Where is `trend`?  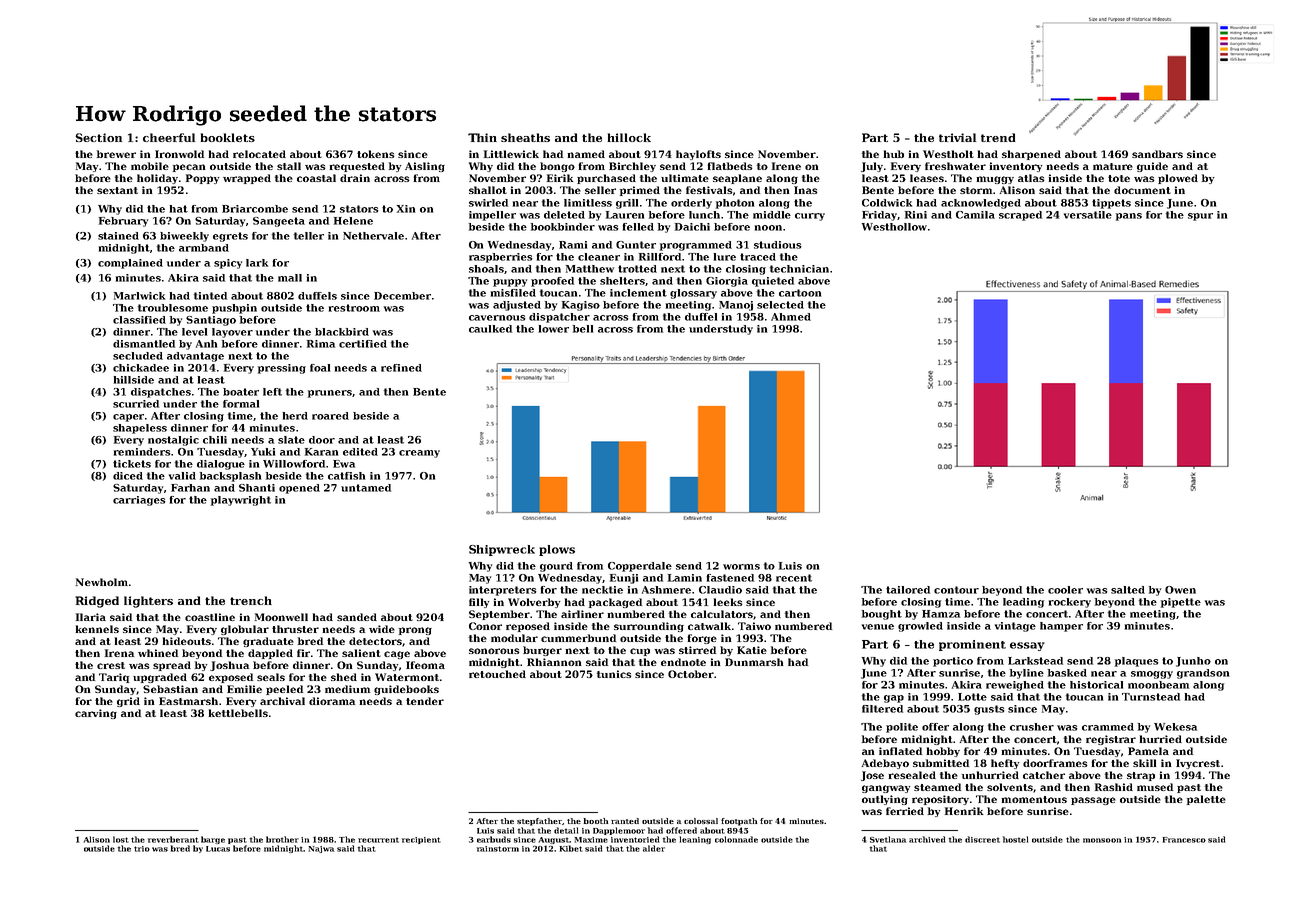 trend is located at coordinates (998, 137).
